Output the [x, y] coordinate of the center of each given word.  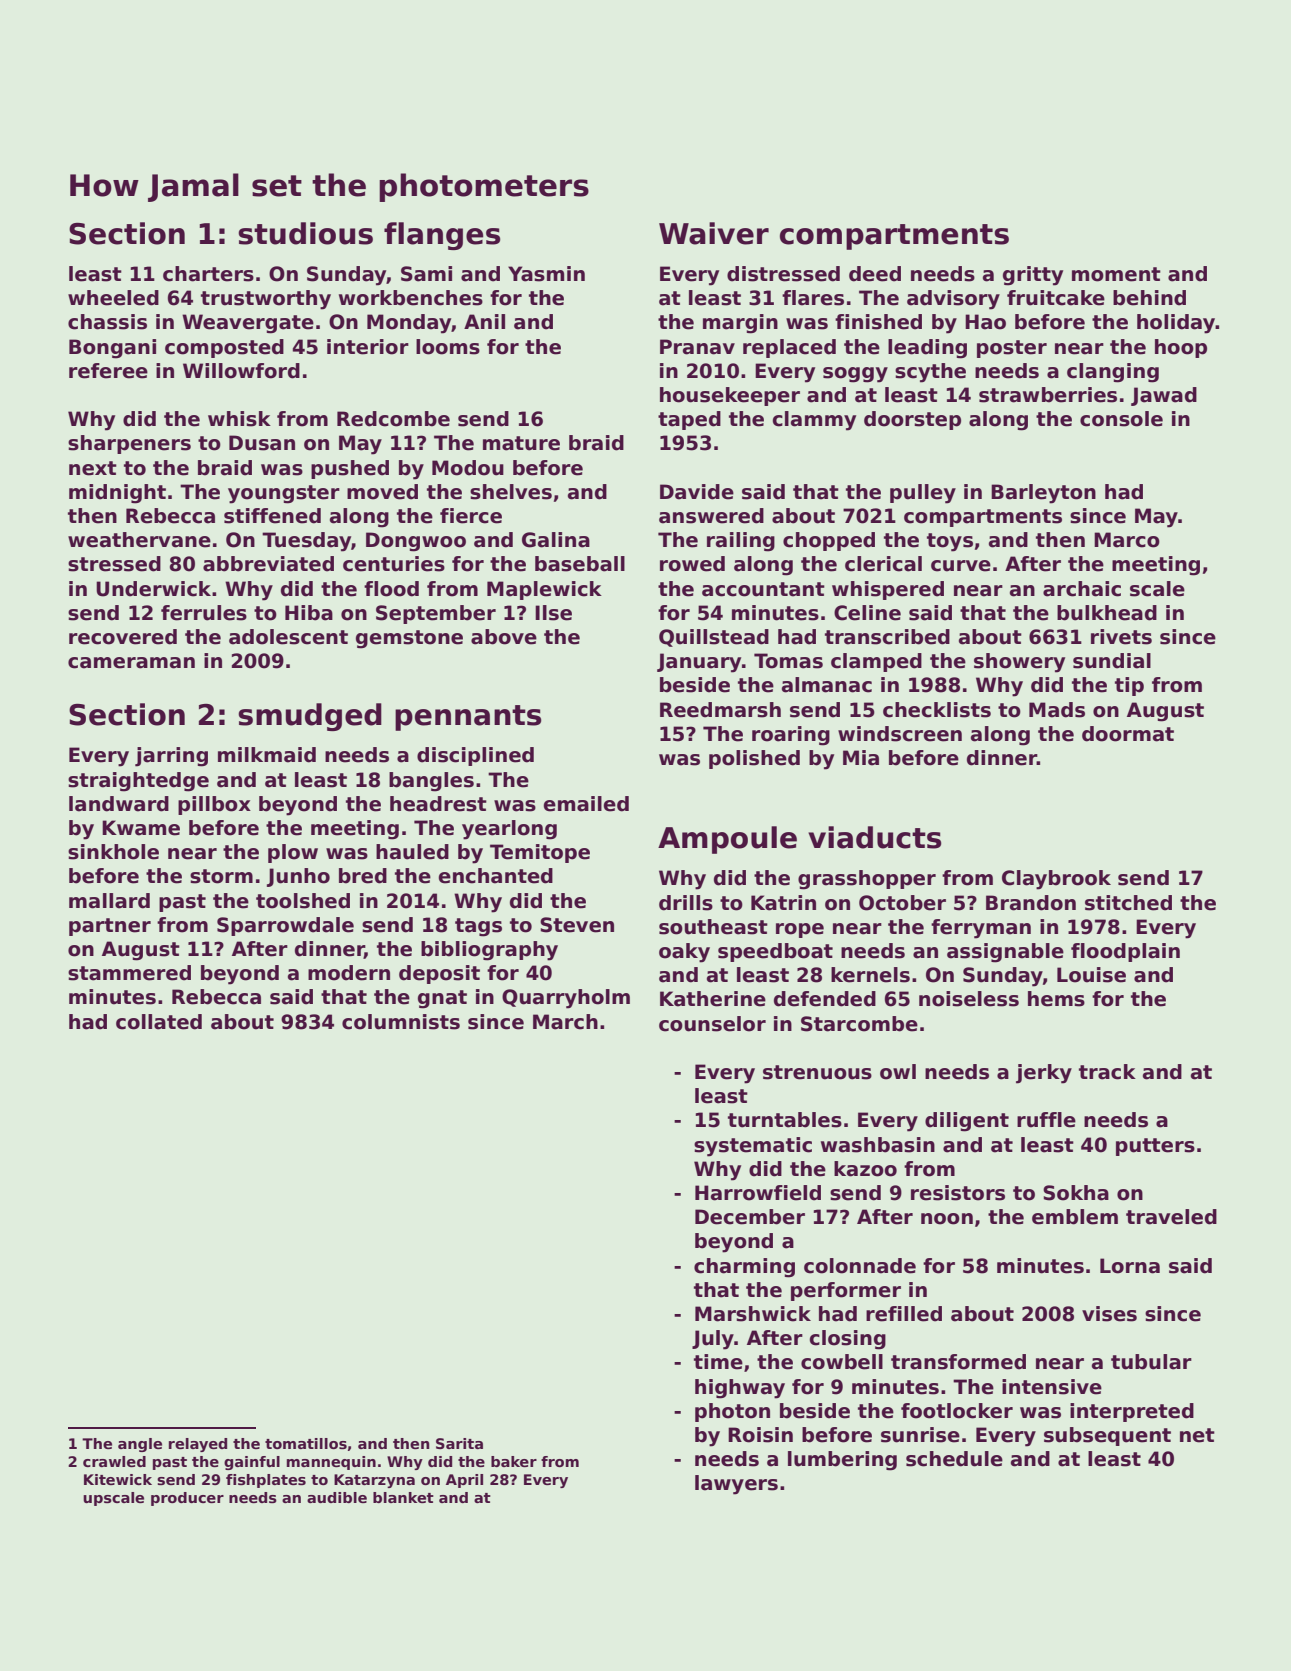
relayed [198, 1445]
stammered [129, 973]
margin [740, 324]
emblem [1075, 1217]
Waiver [714, 233]
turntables [785, 1120]
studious [305, 233]
